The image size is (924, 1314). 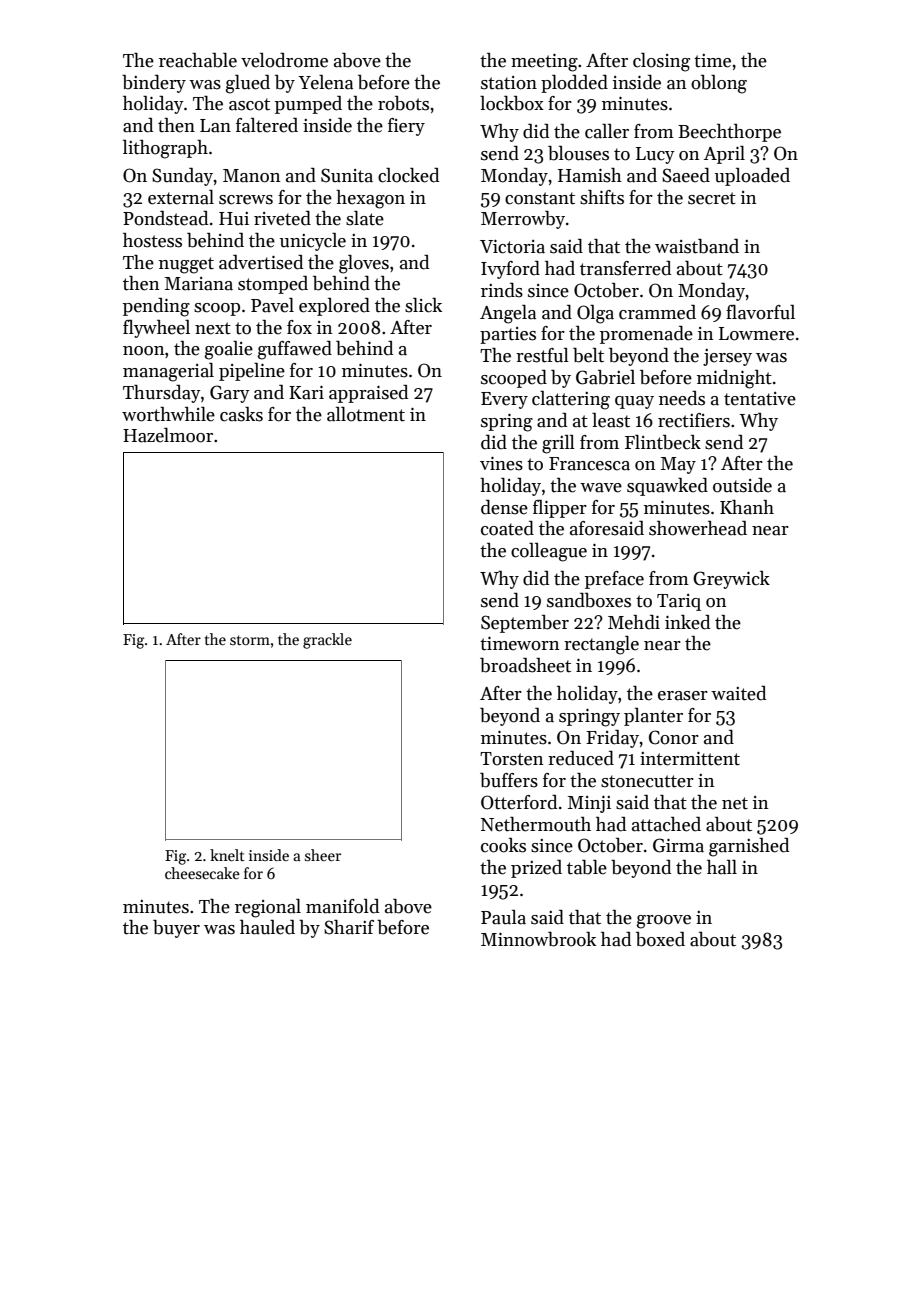 What do you see at coordinates (227, 855) in the image?
I see `knelt` at bounding box center [227, 855].
